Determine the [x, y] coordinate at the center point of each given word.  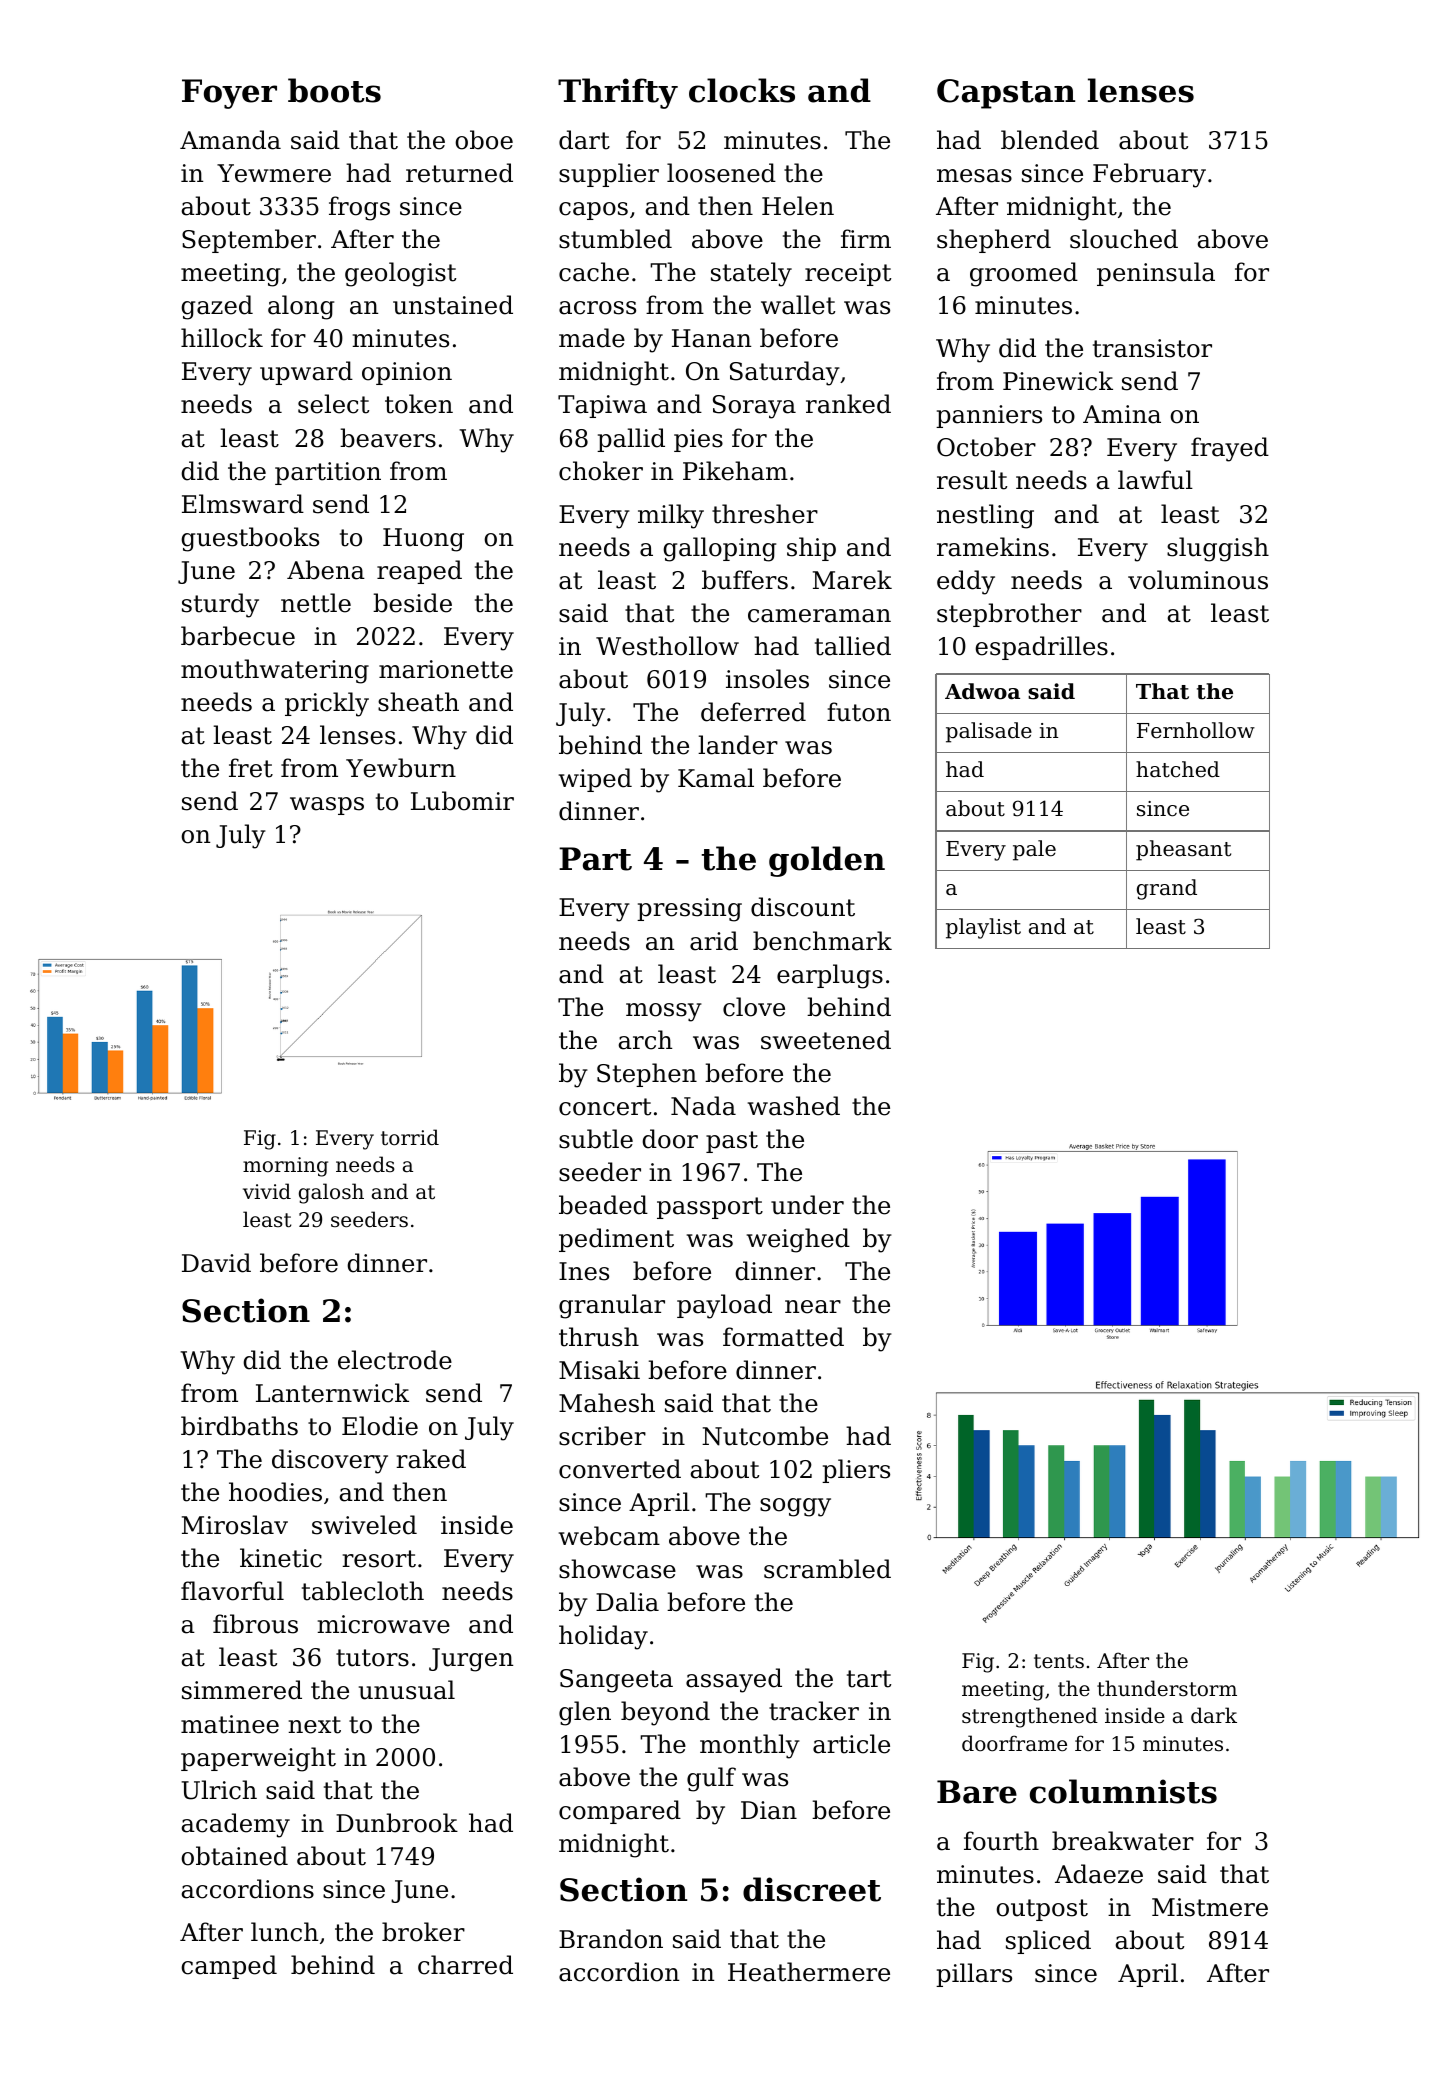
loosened [721, 173]
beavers [388, 438]
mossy [664, 1012]
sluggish [1218, 549]
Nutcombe [765, 1436]
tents [1059, 1661]
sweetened [826, 1040]
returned [459, 173]
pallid [631, 440]
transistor [1152, 348]
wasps [327, 806]
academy [235, 1825]
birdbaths [239, 1426]
